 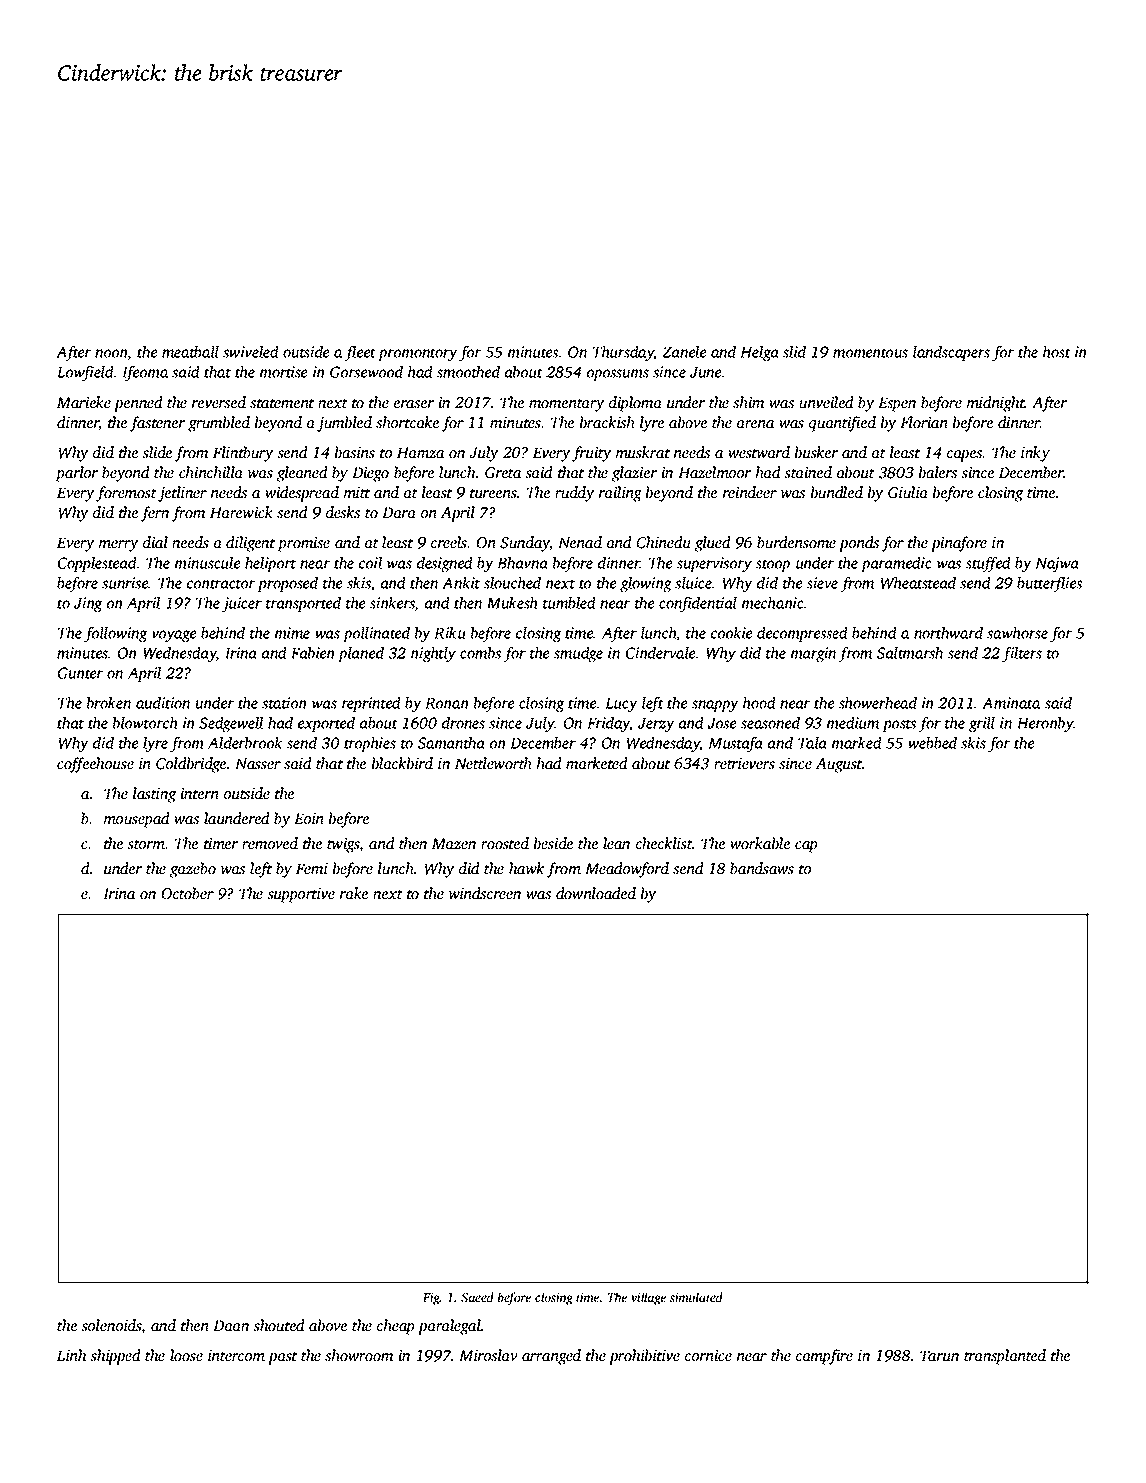 I want to click on noon, so click(x=111, y=354).
